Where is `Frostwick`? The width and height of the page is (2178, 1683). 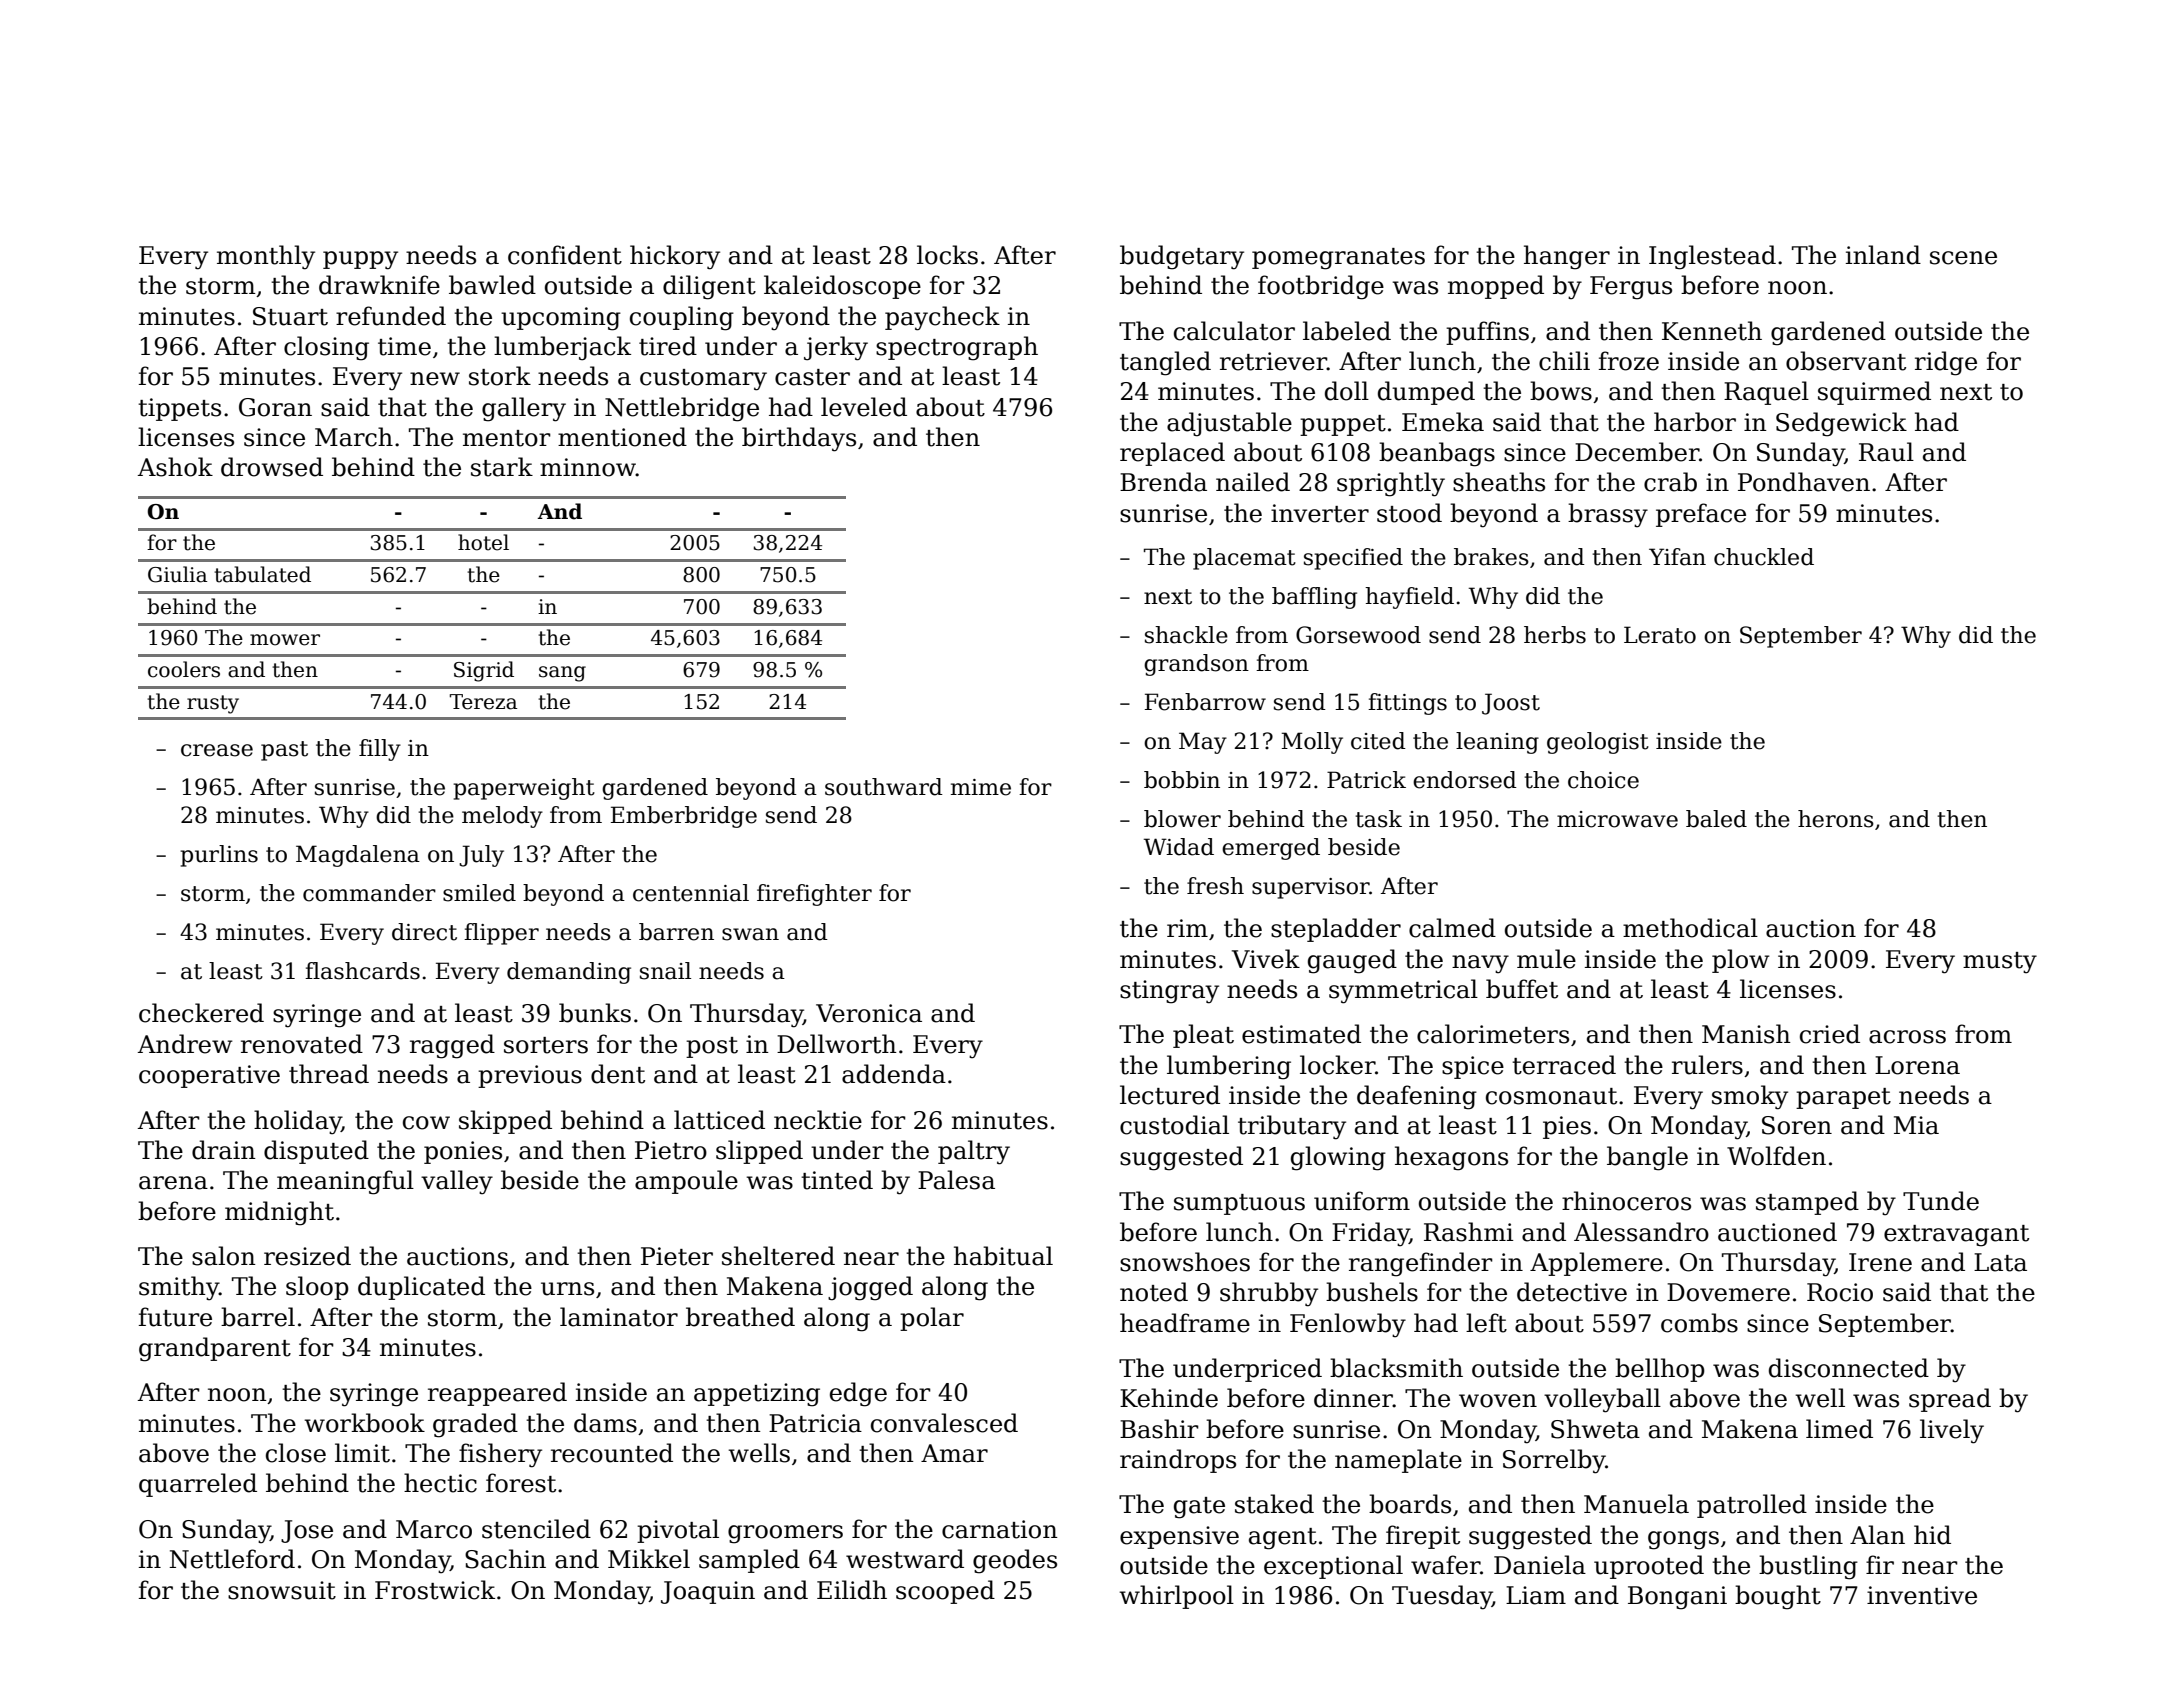
Frostwick is located at coordinates (435, 1590).
